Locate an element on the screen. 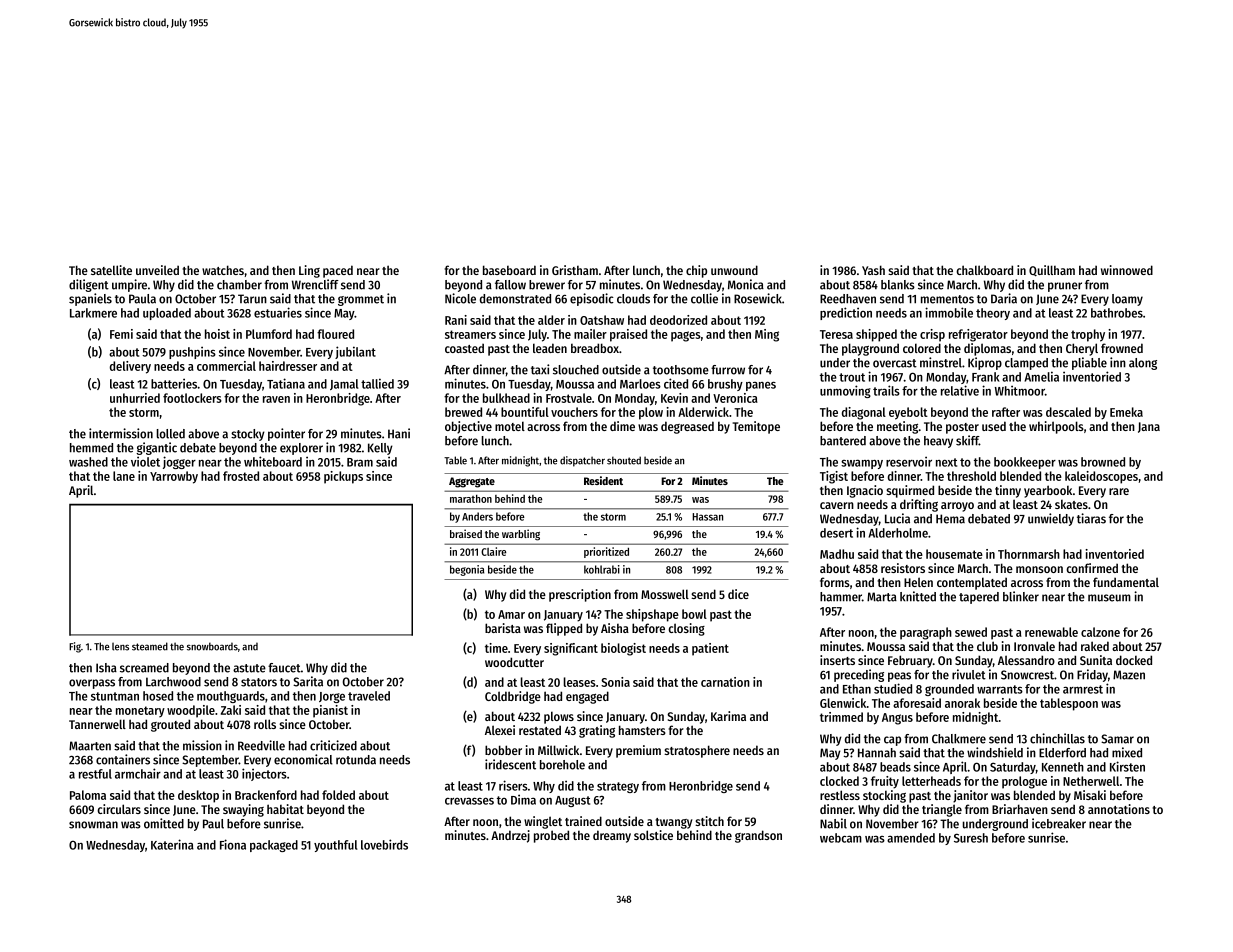  frosted is located at coordinates (241, 476).
